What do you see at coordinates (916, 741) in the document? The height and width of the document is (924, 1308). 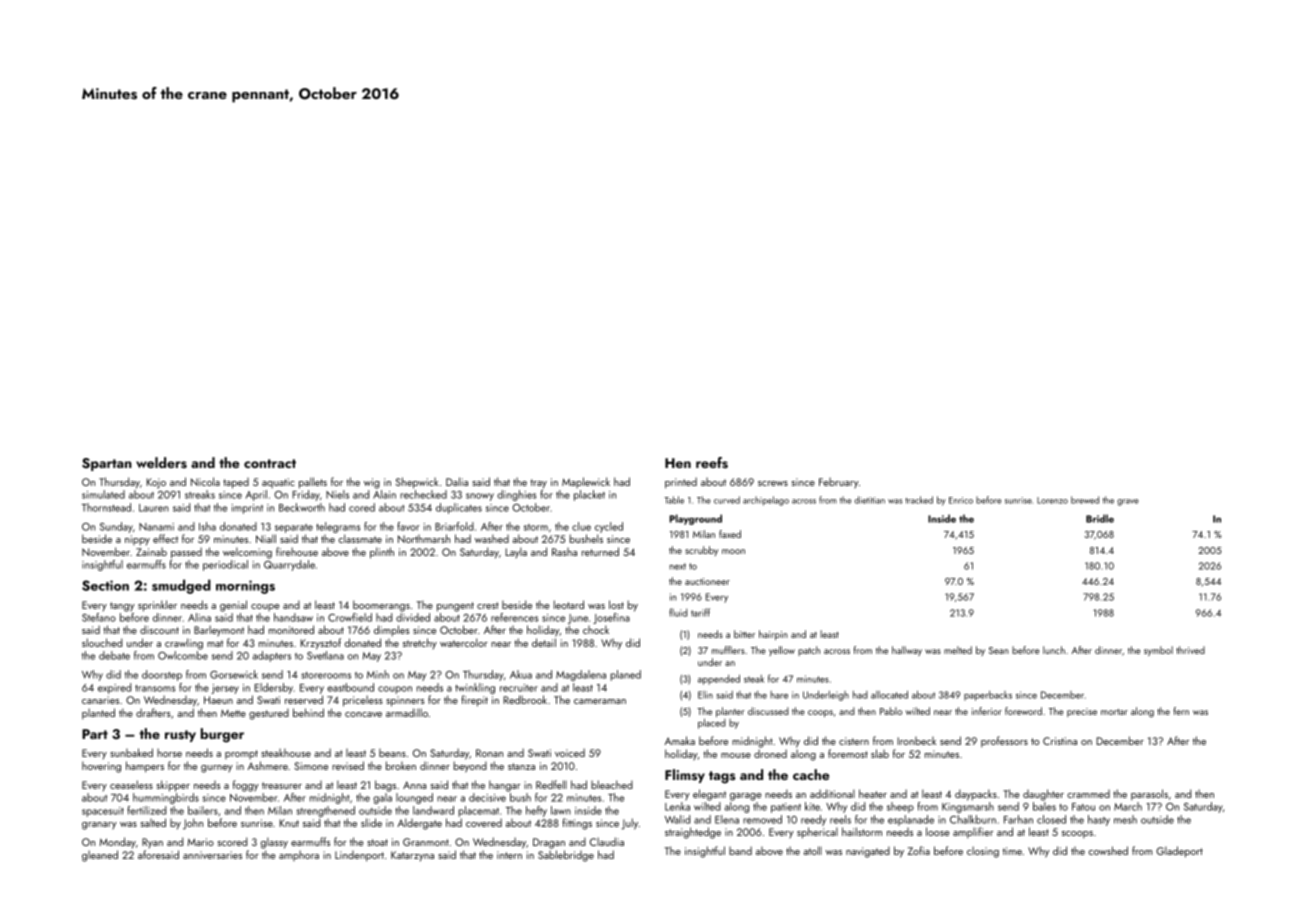 I see `Ironbeck` at bounding box center [916, 741].
